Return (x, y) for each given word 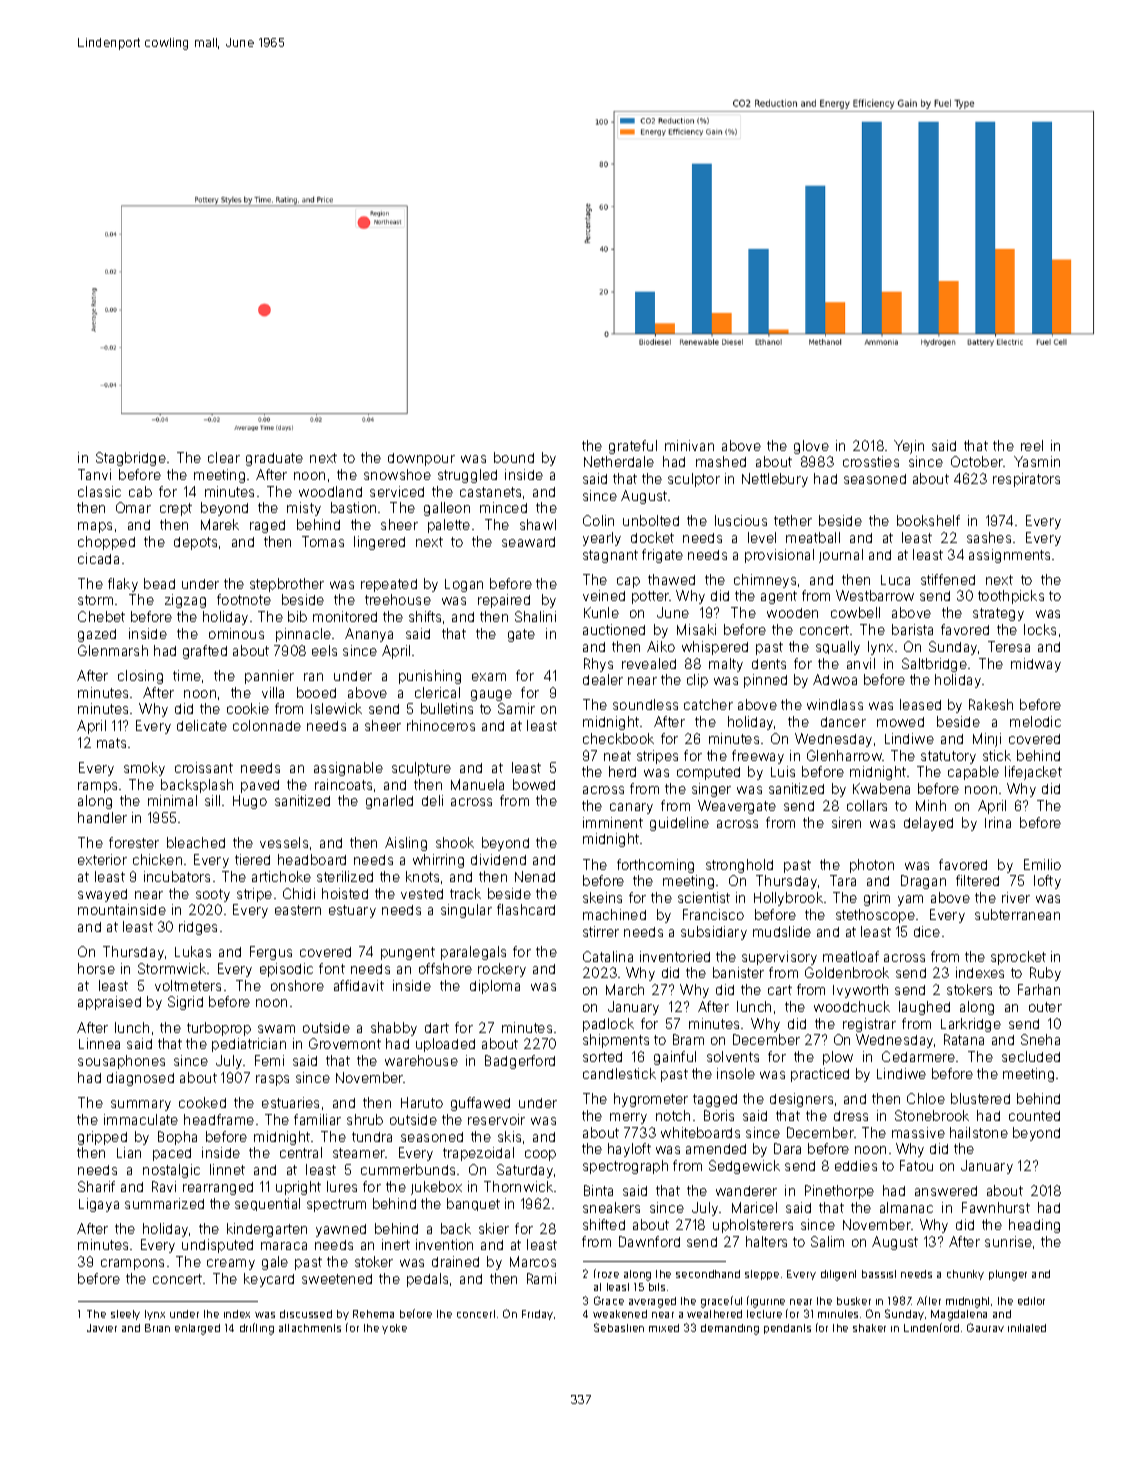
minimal (172, 800)
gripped (102, 1138)
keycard (269, 1280)
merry (628, 1118)
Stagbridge (131, 459)
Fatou (916, 1165)
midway (1036, 665)
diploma (495, 987)
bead (159, 583)
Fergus (271, 953)
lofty (1047, 882)
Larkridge (971, 1025)
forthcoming (655, 866)
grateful (633, 447)
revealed (649, 663)
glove (811, 447)
